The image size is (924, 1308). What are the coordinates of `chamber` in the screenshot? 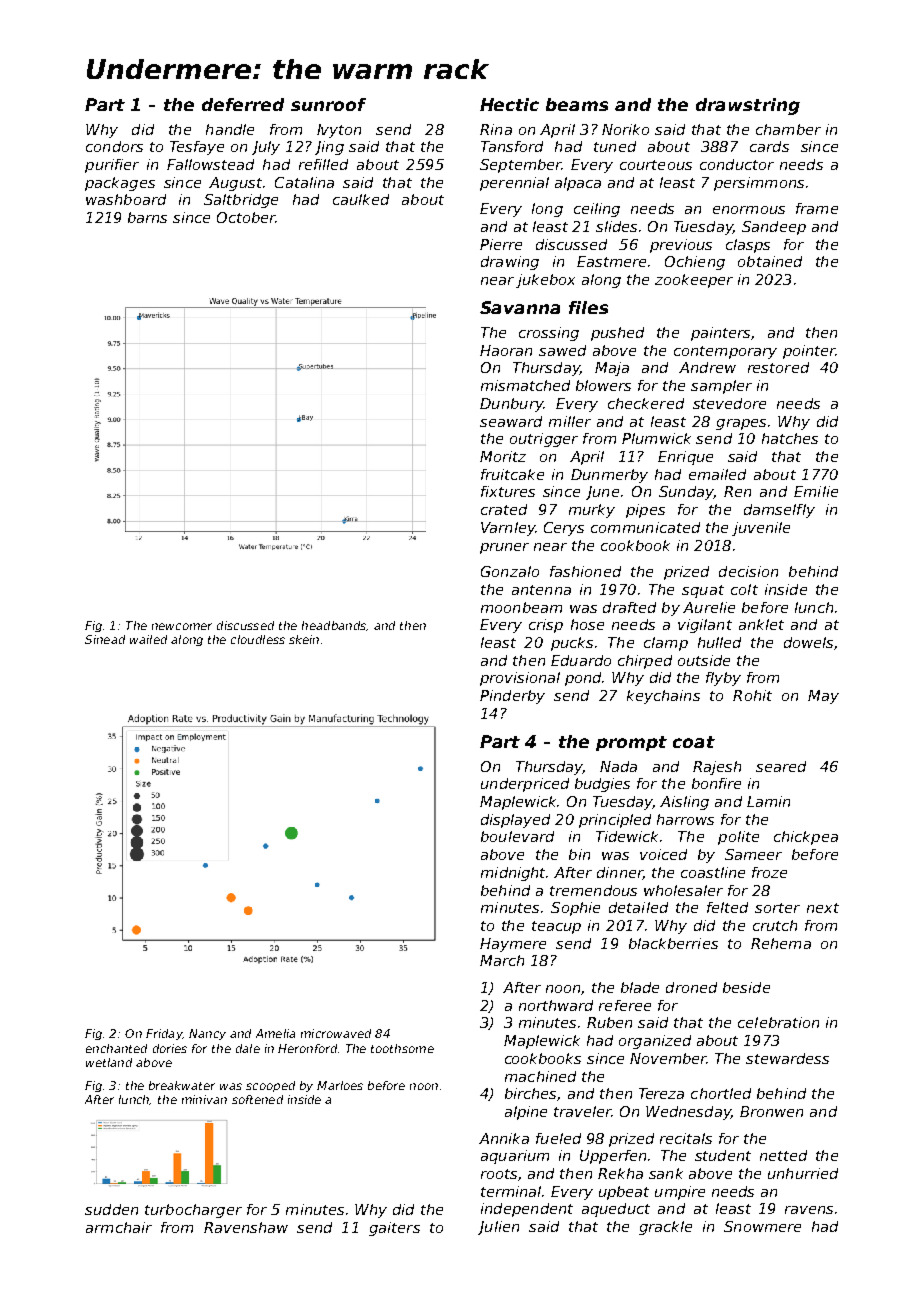 It's located at (788, 129).
